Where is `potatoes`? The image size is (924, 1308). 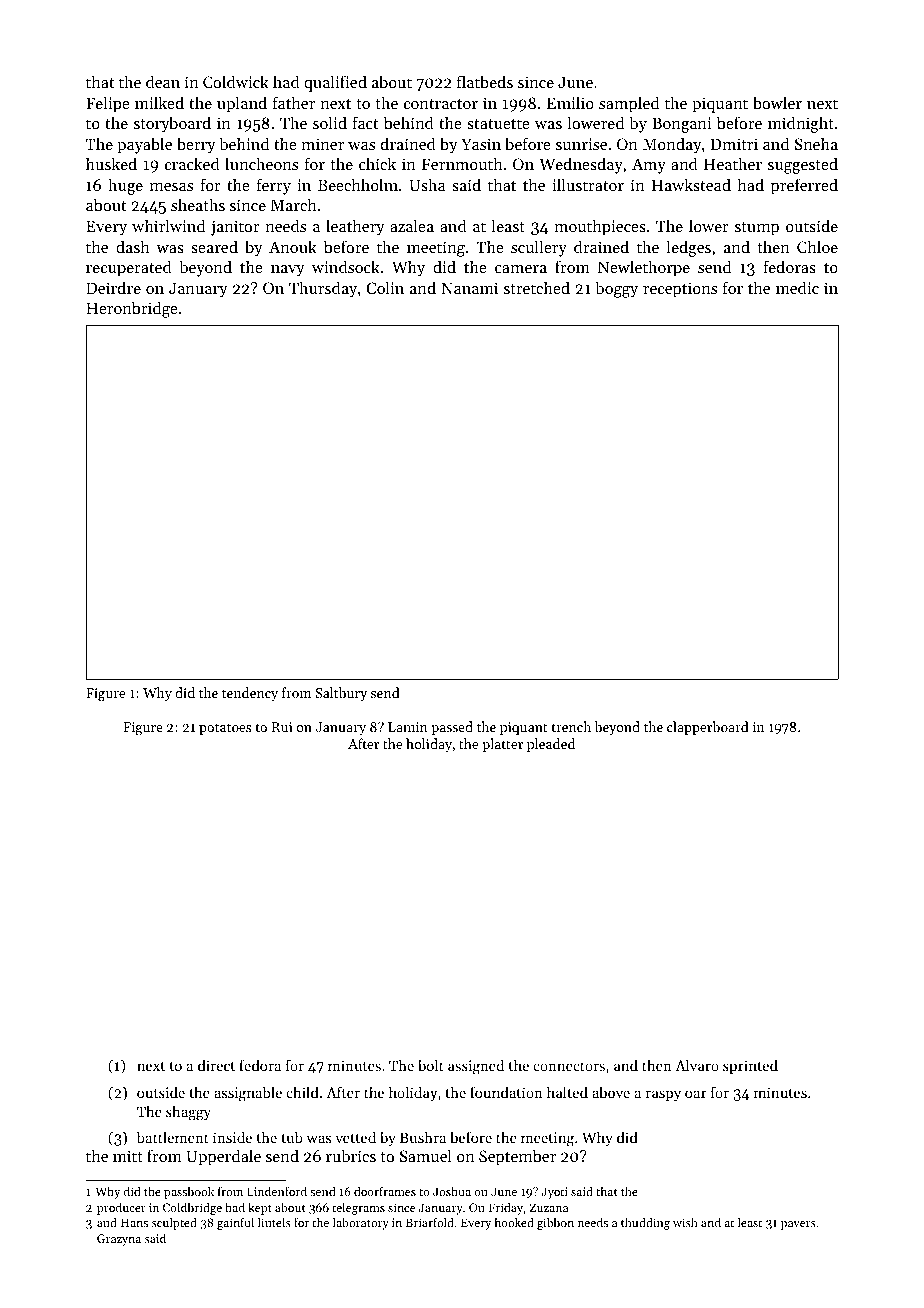 potatoes is located at coordinates (225, 729).
